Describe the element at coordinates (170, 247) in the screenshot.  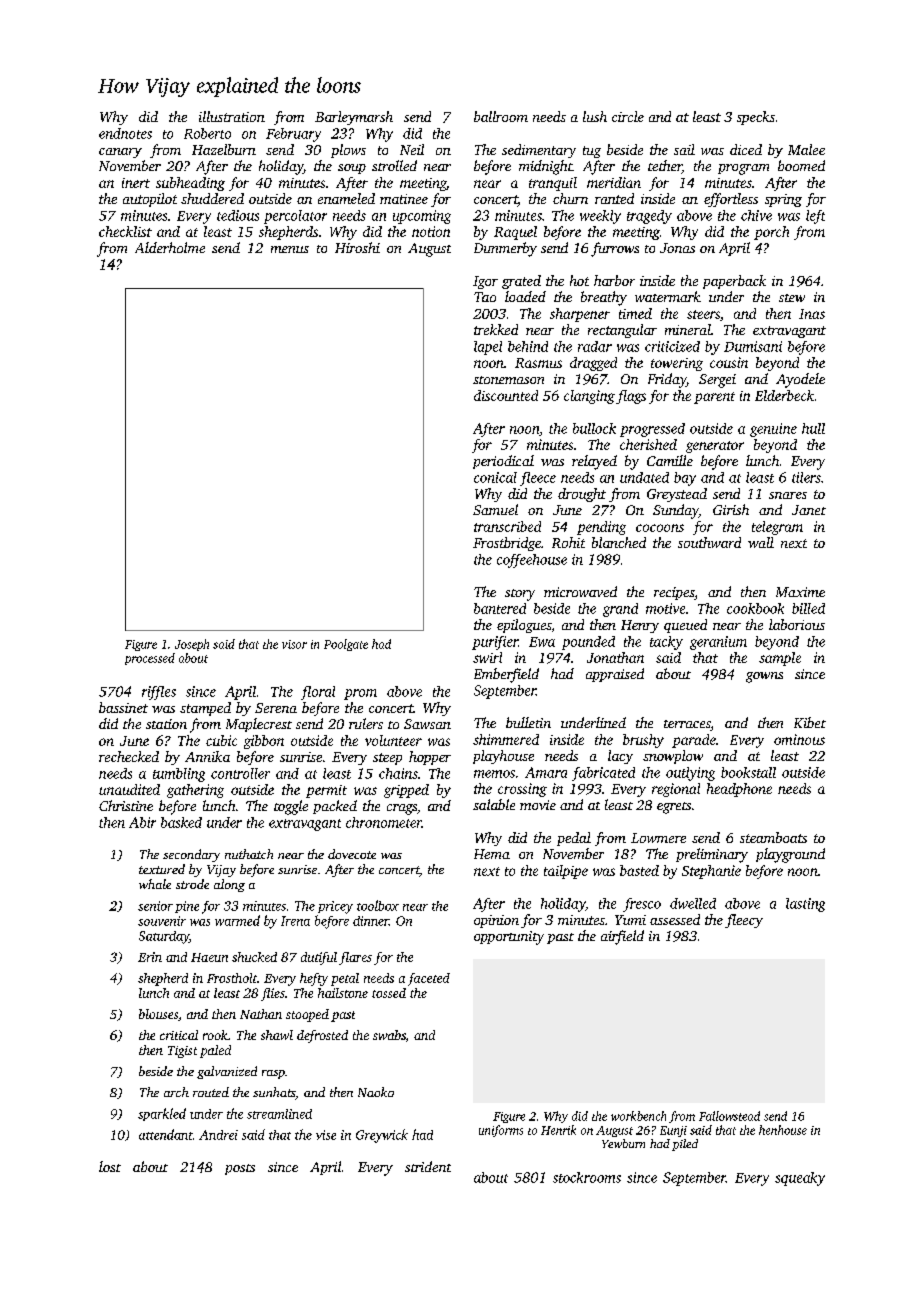
I see `Alderholme` at that location.
